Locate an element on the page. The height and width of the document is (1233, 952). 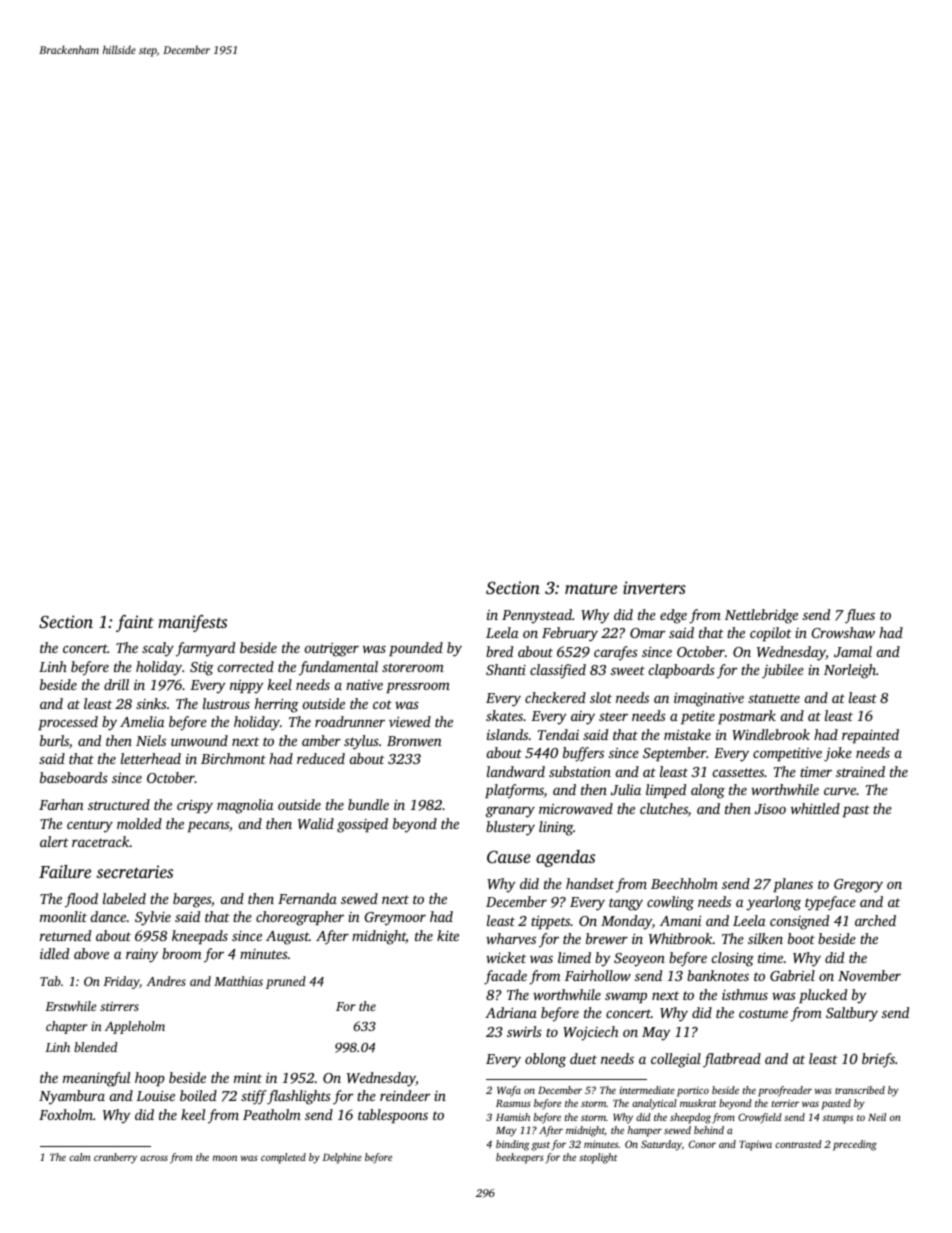
Pennystead is located at coordinates (537, 616).
